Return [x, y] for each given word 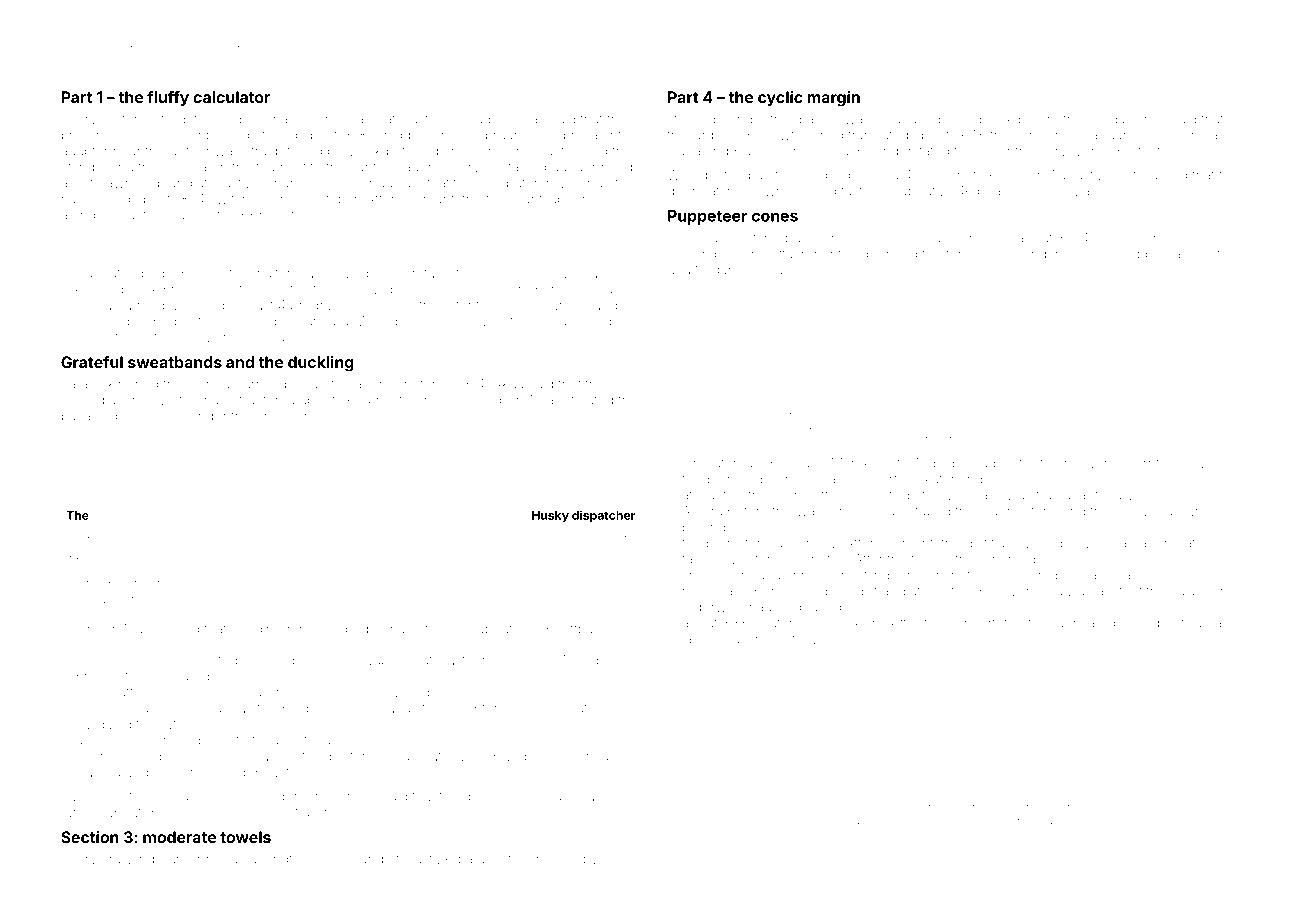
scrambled [907, 119]
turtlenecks [980, 254]
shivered [709, 575]
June [91, 661]
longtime [289, 860]
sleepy [577, 860]
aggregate [1171, 545]
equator [775, 270]
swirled [1040, 543]
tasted [143, 579]
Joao [530, 119]
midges [403, 136]
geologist [849, 593]
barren [136, 305]
